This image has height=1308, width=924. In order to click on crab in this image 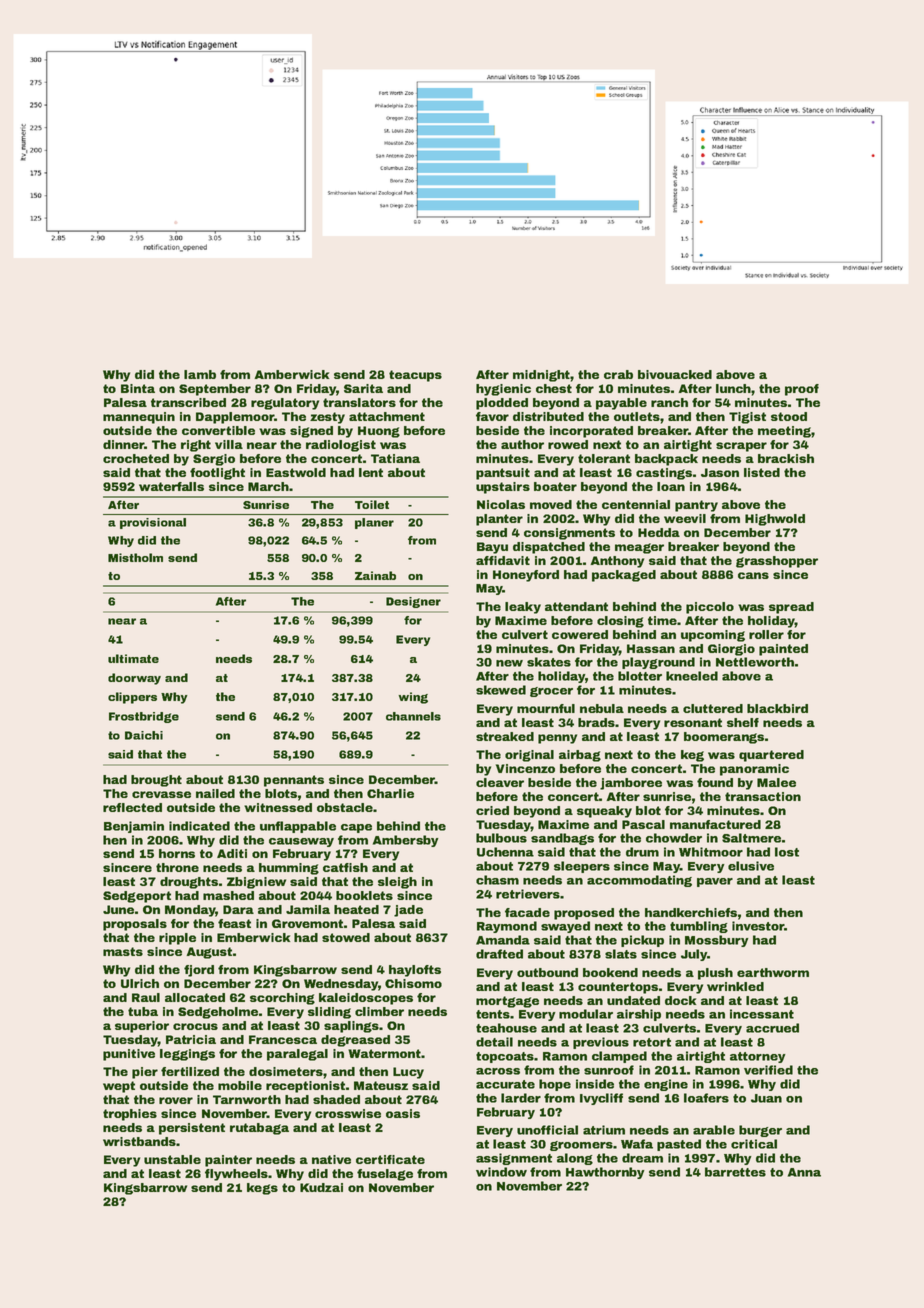, I will do `click(618, 374)`.
